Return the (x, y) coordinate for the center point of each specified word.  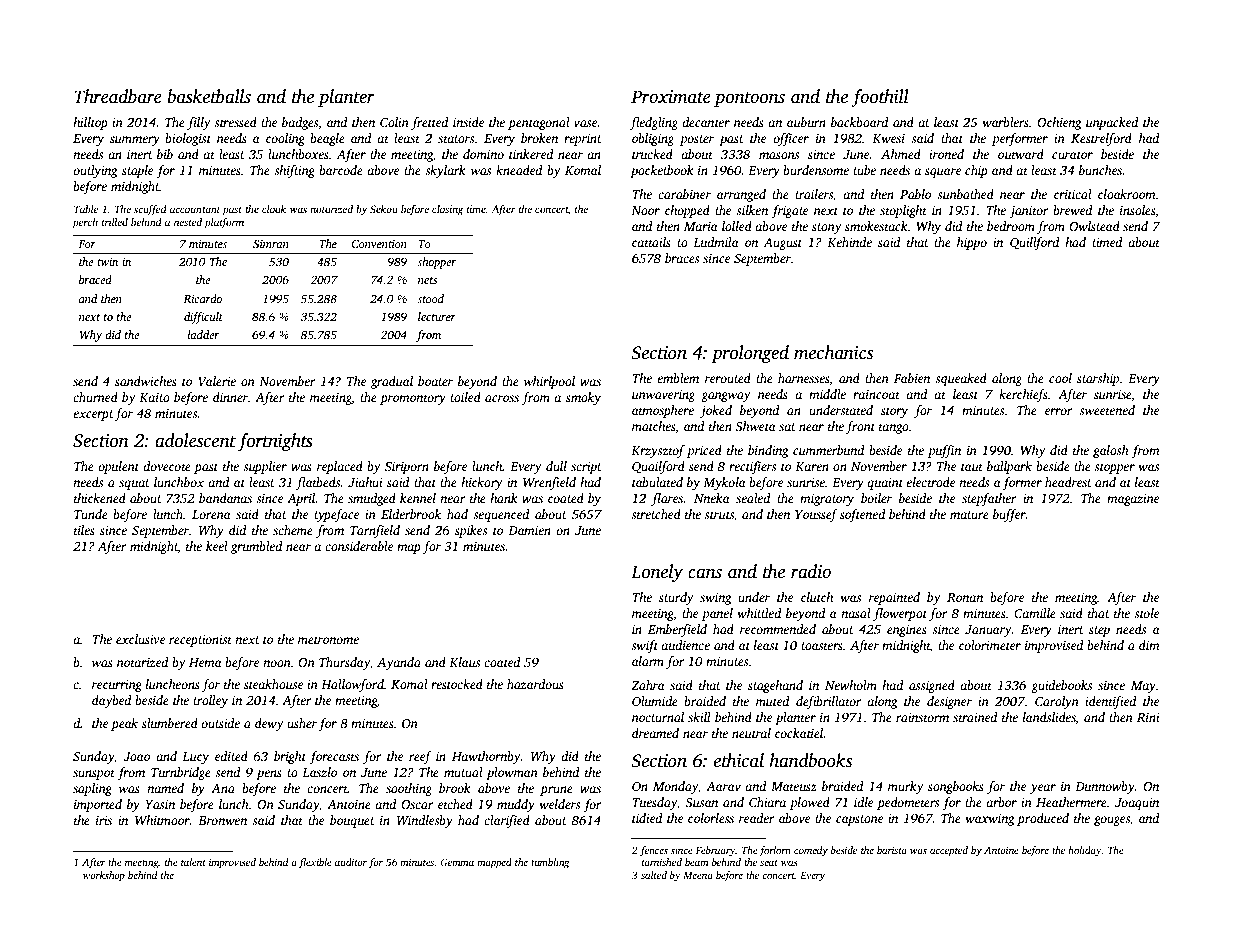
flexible (315, 863)
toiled (465, 397)
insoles (1137, 210)
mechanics (833, 352)
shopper (436, 263)
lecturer (437, 316)
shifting (294, 171)
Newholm (851, 685)
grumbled (257, 547)
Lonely (657, 573)
